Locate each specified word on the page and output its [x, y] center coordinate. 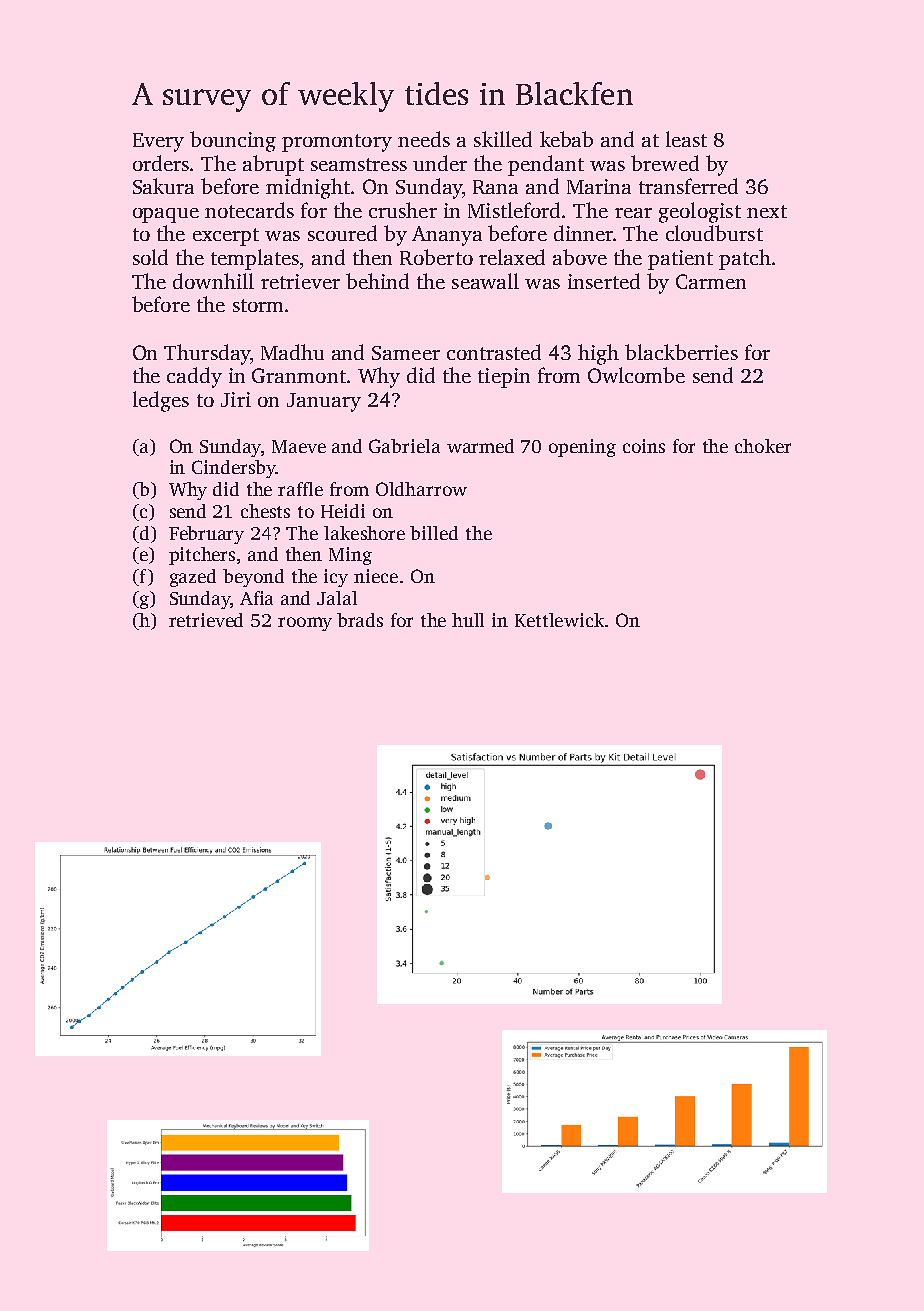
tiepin [504, 378]
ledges [161, 401]
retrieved [206, 620]
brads [360, 620]
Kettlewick [559, 620]
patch [745, 259]
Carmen [711, 281]
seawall [485, 281]
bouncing [233, 141]
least [686, 139]
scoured [342, 233]
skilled [503, 139]
